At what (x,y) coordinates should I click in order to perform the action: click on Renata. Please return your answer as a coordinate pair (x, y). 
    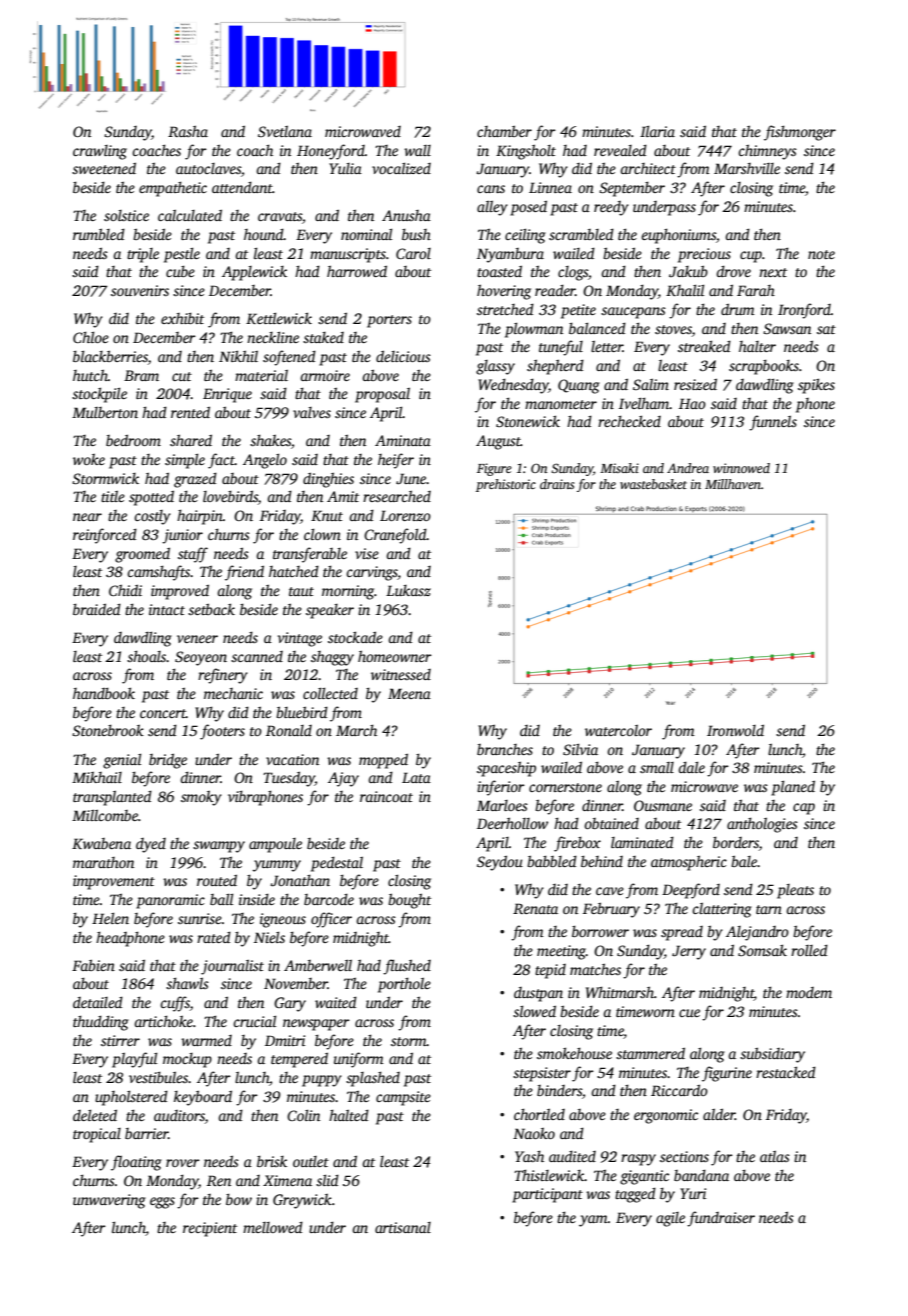
    Looking at the image, I should click on (535, 908).
